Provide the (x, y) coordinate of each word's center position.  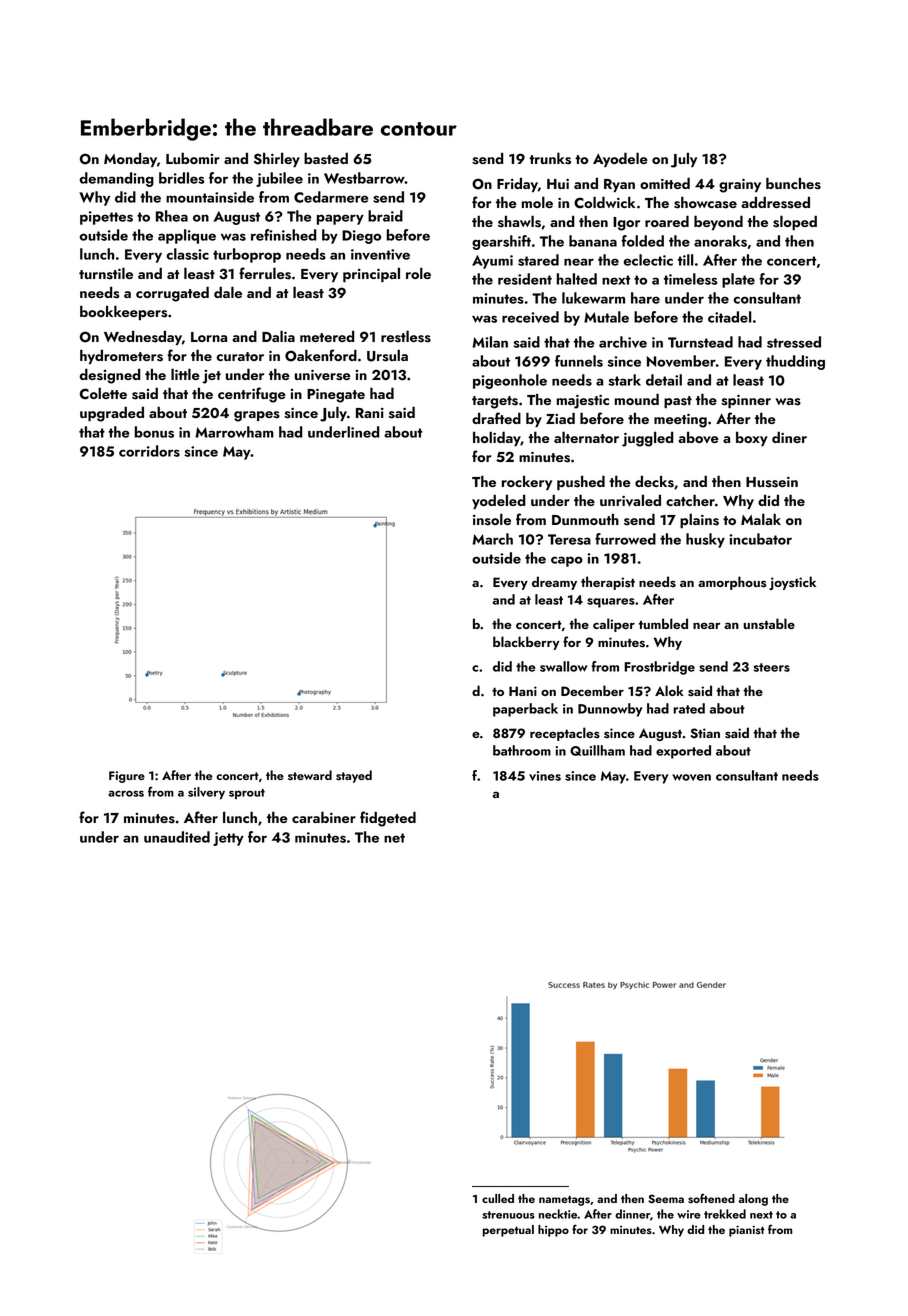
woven (691, 777)
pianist (747, 1231)
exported (683, 752)
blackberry (526, 643)
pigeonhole (510, 381)
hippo (553, 1231)
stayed (354, 776)
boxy (752, 438)
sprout (247, 794)
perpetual (508, 1231)
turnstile (106, 273)
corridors (149, 451)
